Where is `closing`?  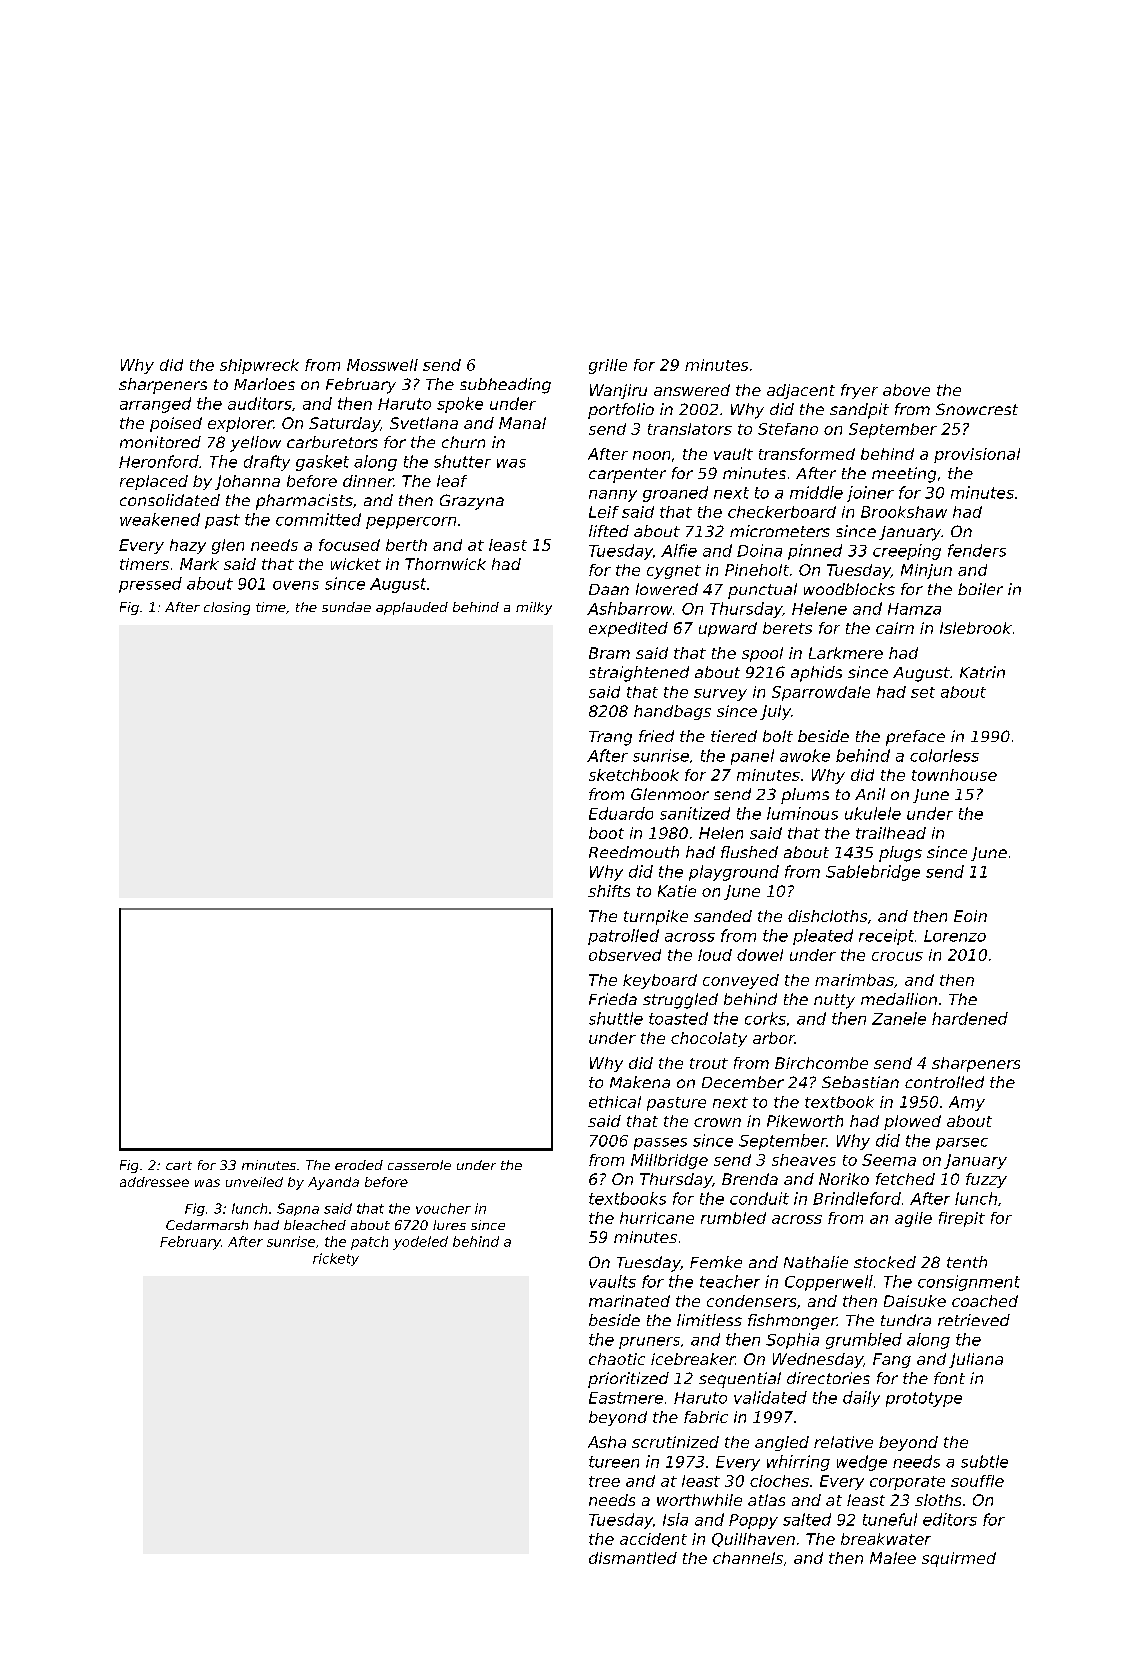
closing is located at coordinates (227, 608).
